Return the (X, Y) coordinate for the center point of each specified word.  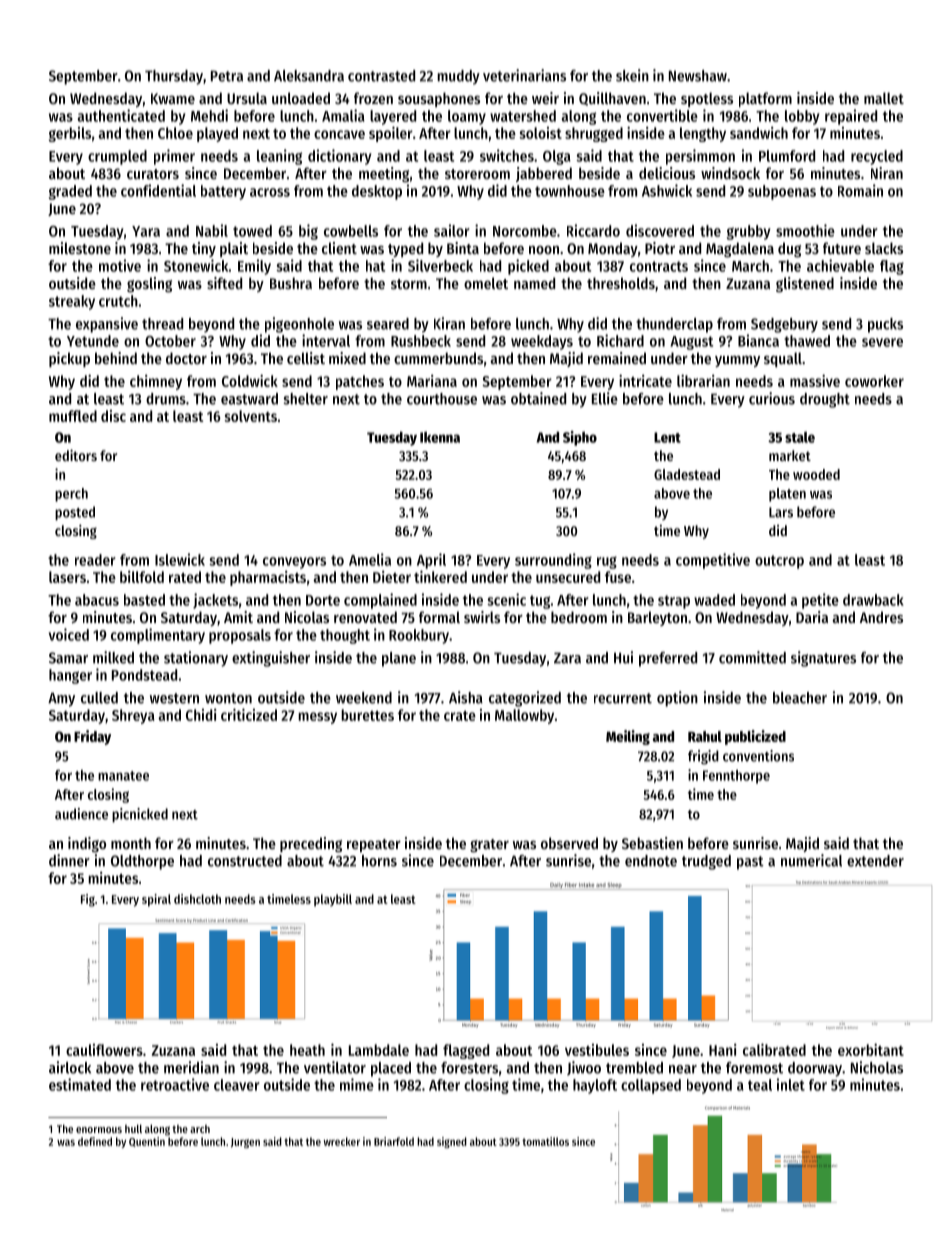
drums (166, 399)
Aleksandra (309, 76)
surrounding (553, 561)
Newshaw (698, 76)
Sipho (580, 438)
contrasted (381, 76)
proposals (240, 636)
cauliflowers (104, 1050)
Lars (781, 512)
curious (772, 398)
